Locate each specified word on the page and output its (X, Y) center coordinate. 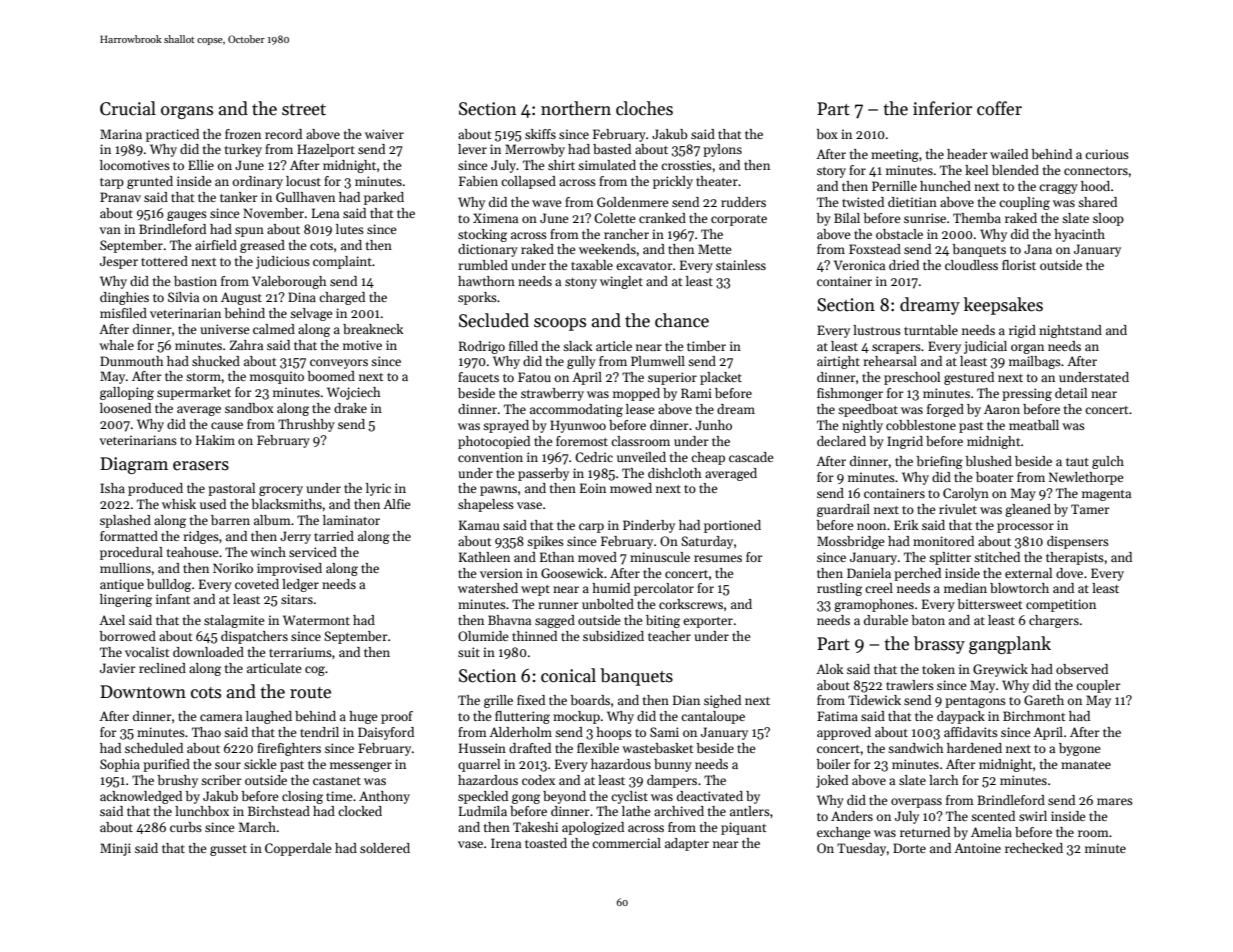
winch (268, 552)
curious (1107, 154)
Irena (506, 843)
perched (917, 574)
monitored (943, 541)
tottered (164, 261)
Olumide (483, 636)
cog (315, 671)
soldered (385, 848)
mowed (631, 488)
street (304, 110)
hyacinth (1079, 235)
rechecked (1034, 848)
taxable (592, 265)
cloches (644, 108)
